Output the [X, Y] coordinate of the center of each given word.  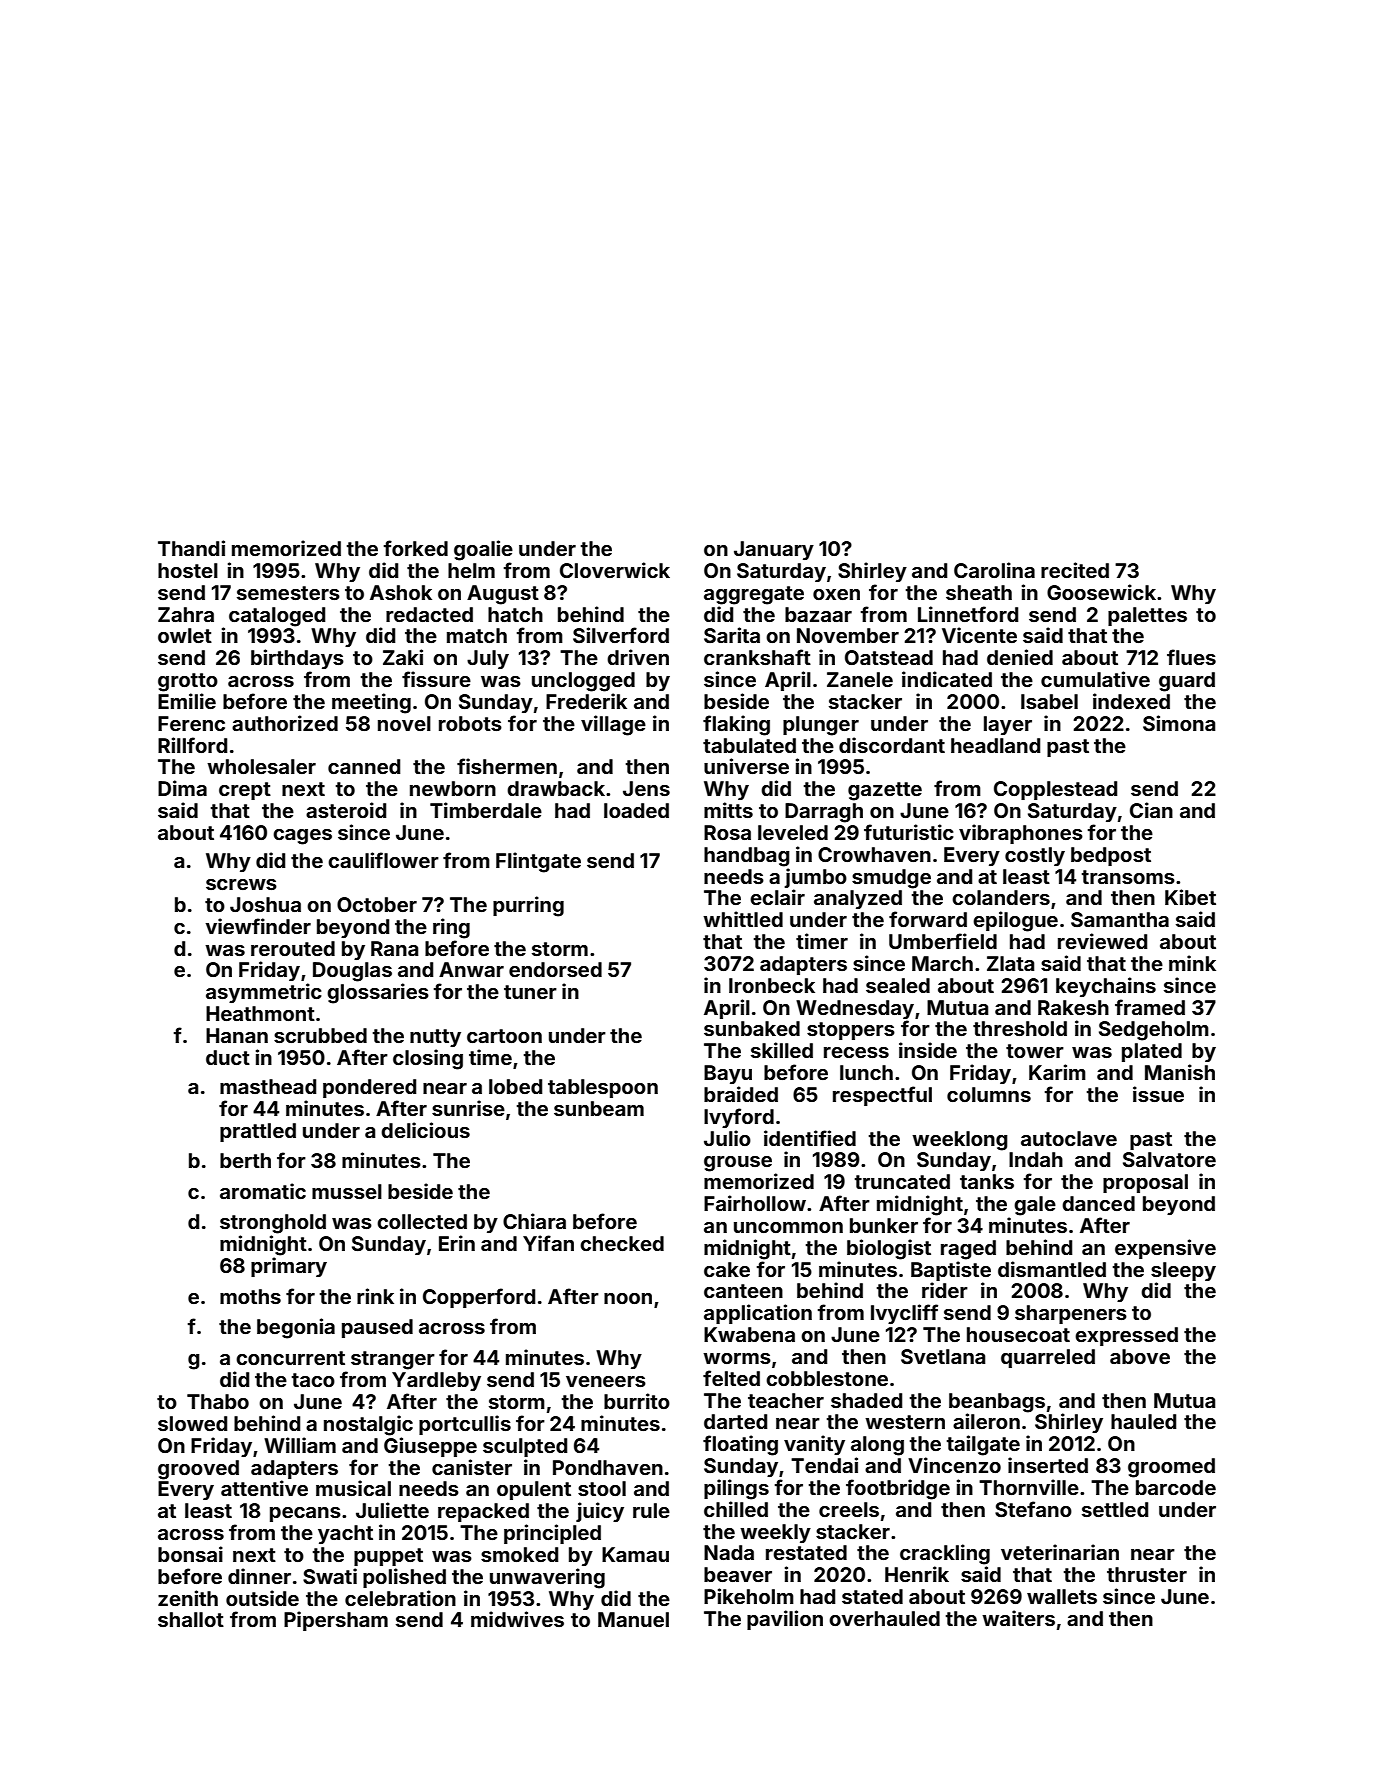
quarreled [1048, 1358]
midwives [517, 1619]
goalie [483, 550]
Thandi [191, 548]
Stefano [1033, 1509]
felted [731, 1378]
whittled [743, 919]
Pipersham [336, 1621]
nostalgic [368, 1425]
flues [1191, 657]
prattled [258, 1132]
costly [1035, 856]
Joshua [265, 904]
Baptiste [951, 1271]
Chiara [534, 1221]
